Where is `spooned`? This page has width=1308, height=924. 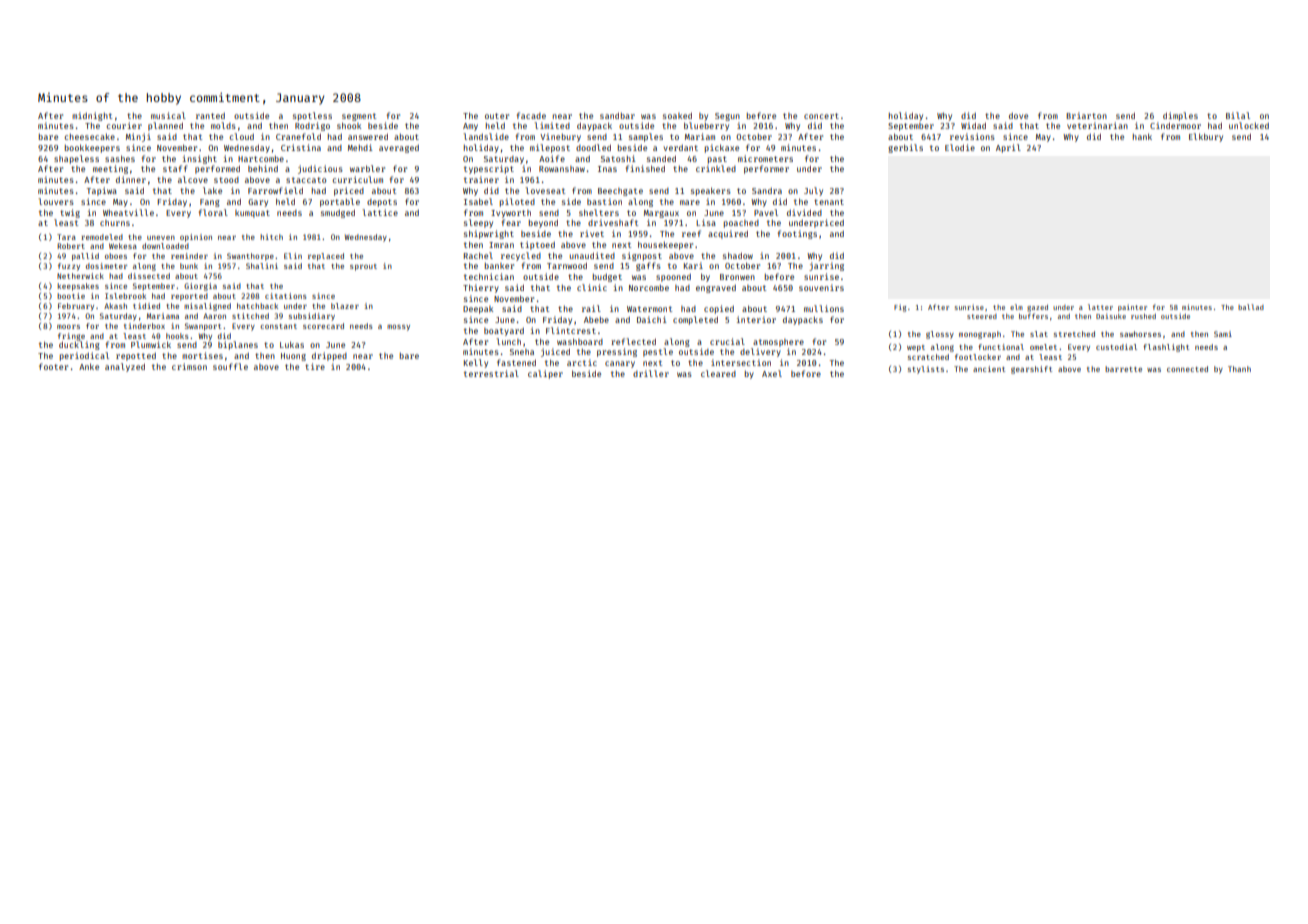 spooned is located at coordinates (673, 278).
